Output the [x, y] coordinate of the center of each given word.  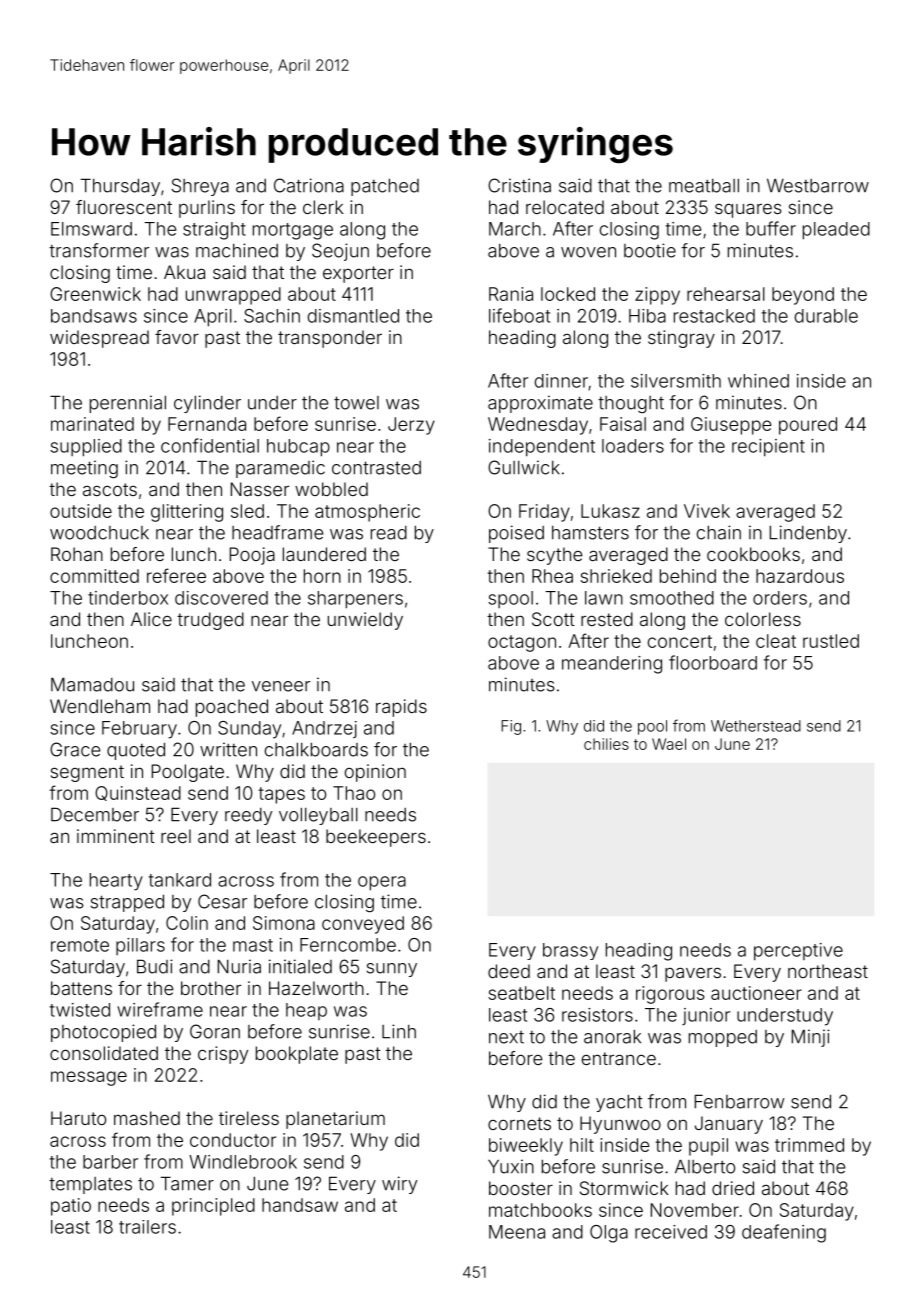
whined [758, 381]
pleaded [836, 231]
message [89, 1078]
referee [176, 575]
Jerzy [411, 426]
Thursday [120, 187]
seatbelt [521, 993]
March [515, 229]
